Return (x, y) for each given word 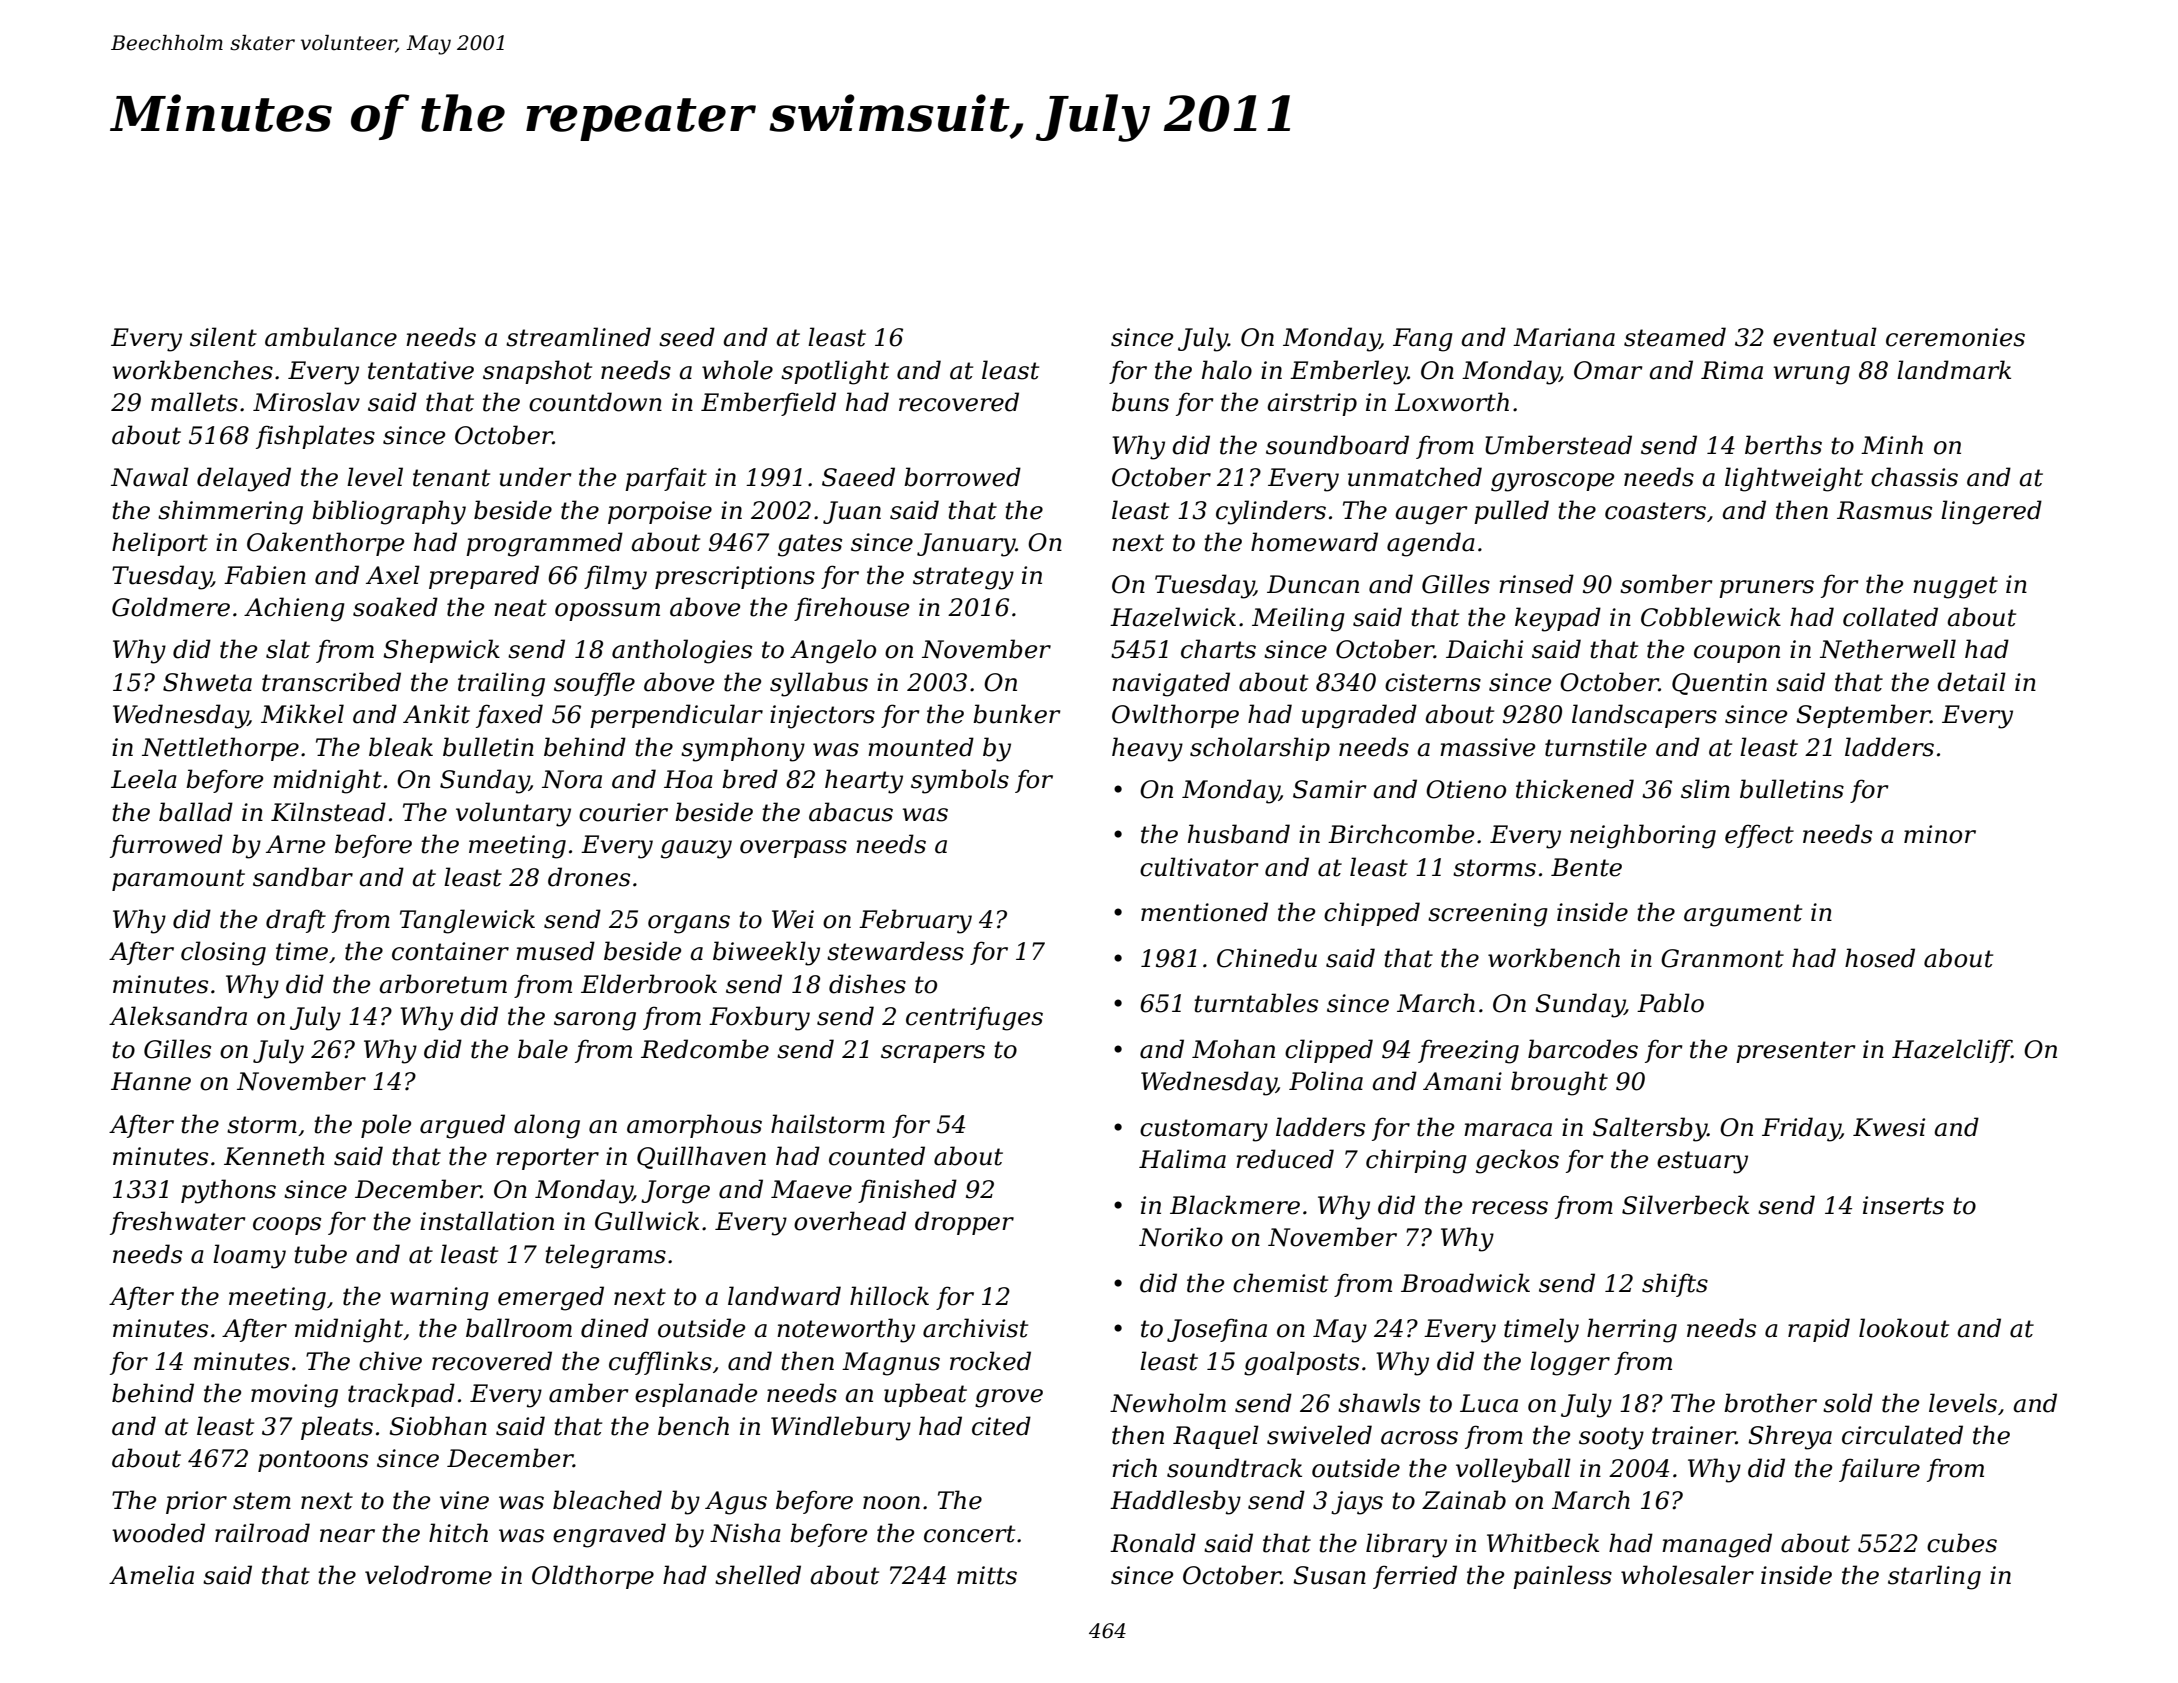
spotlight (835, 372)
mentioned (1204, 912)
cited (1001, 1426)
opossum (607, 612)
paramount (178, 880)
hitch (458, 1533)
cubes (1962, 1543)
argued (462, 1126)
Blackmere (1235, 1205)
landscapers (1644, 716)
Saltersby (1650, 1129)
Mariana (1564, 337)
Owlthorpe (1175, 716)
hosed (1880, 958)
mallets (194, 402)
